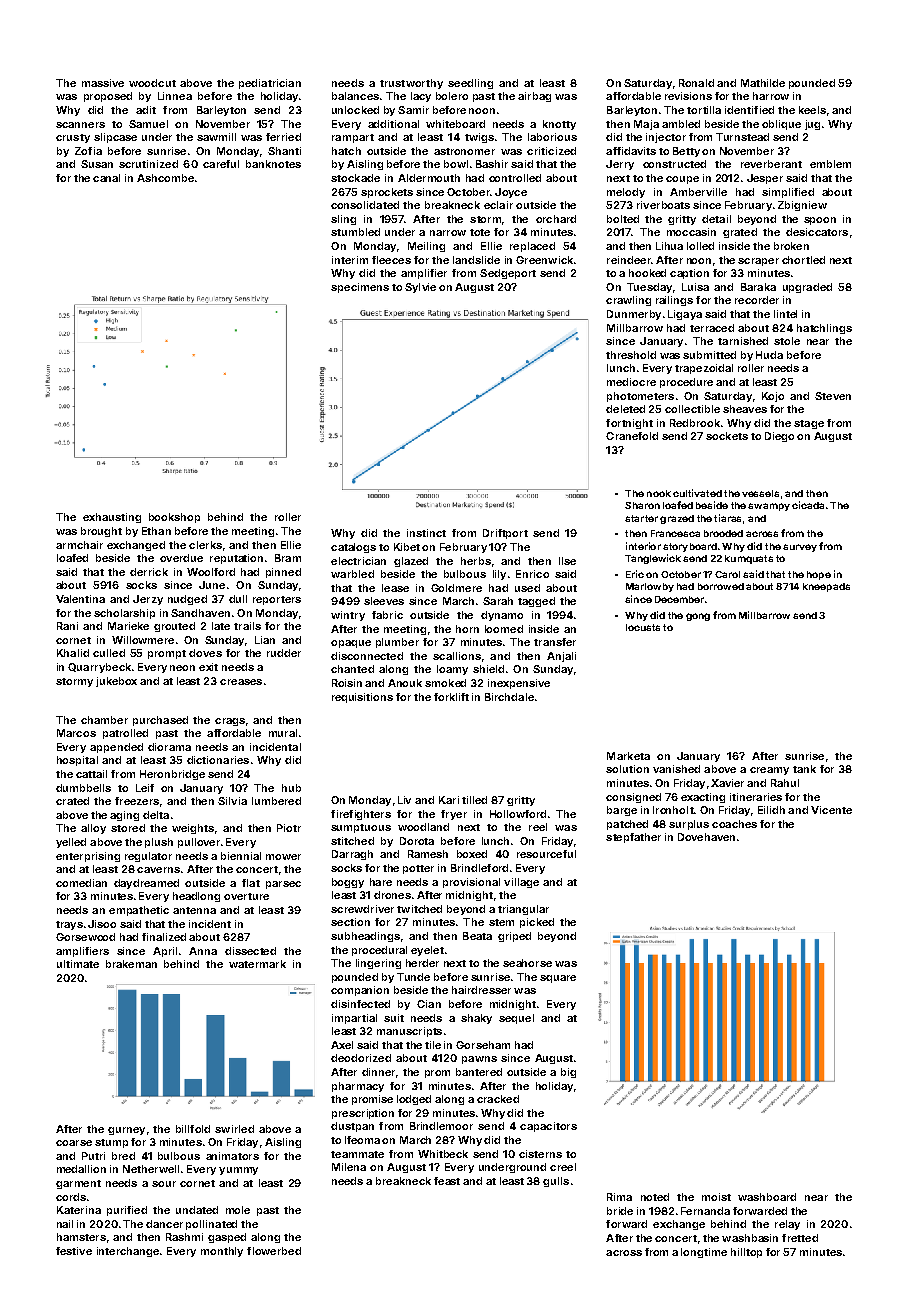  I want to click on square, so click(558, 979).
